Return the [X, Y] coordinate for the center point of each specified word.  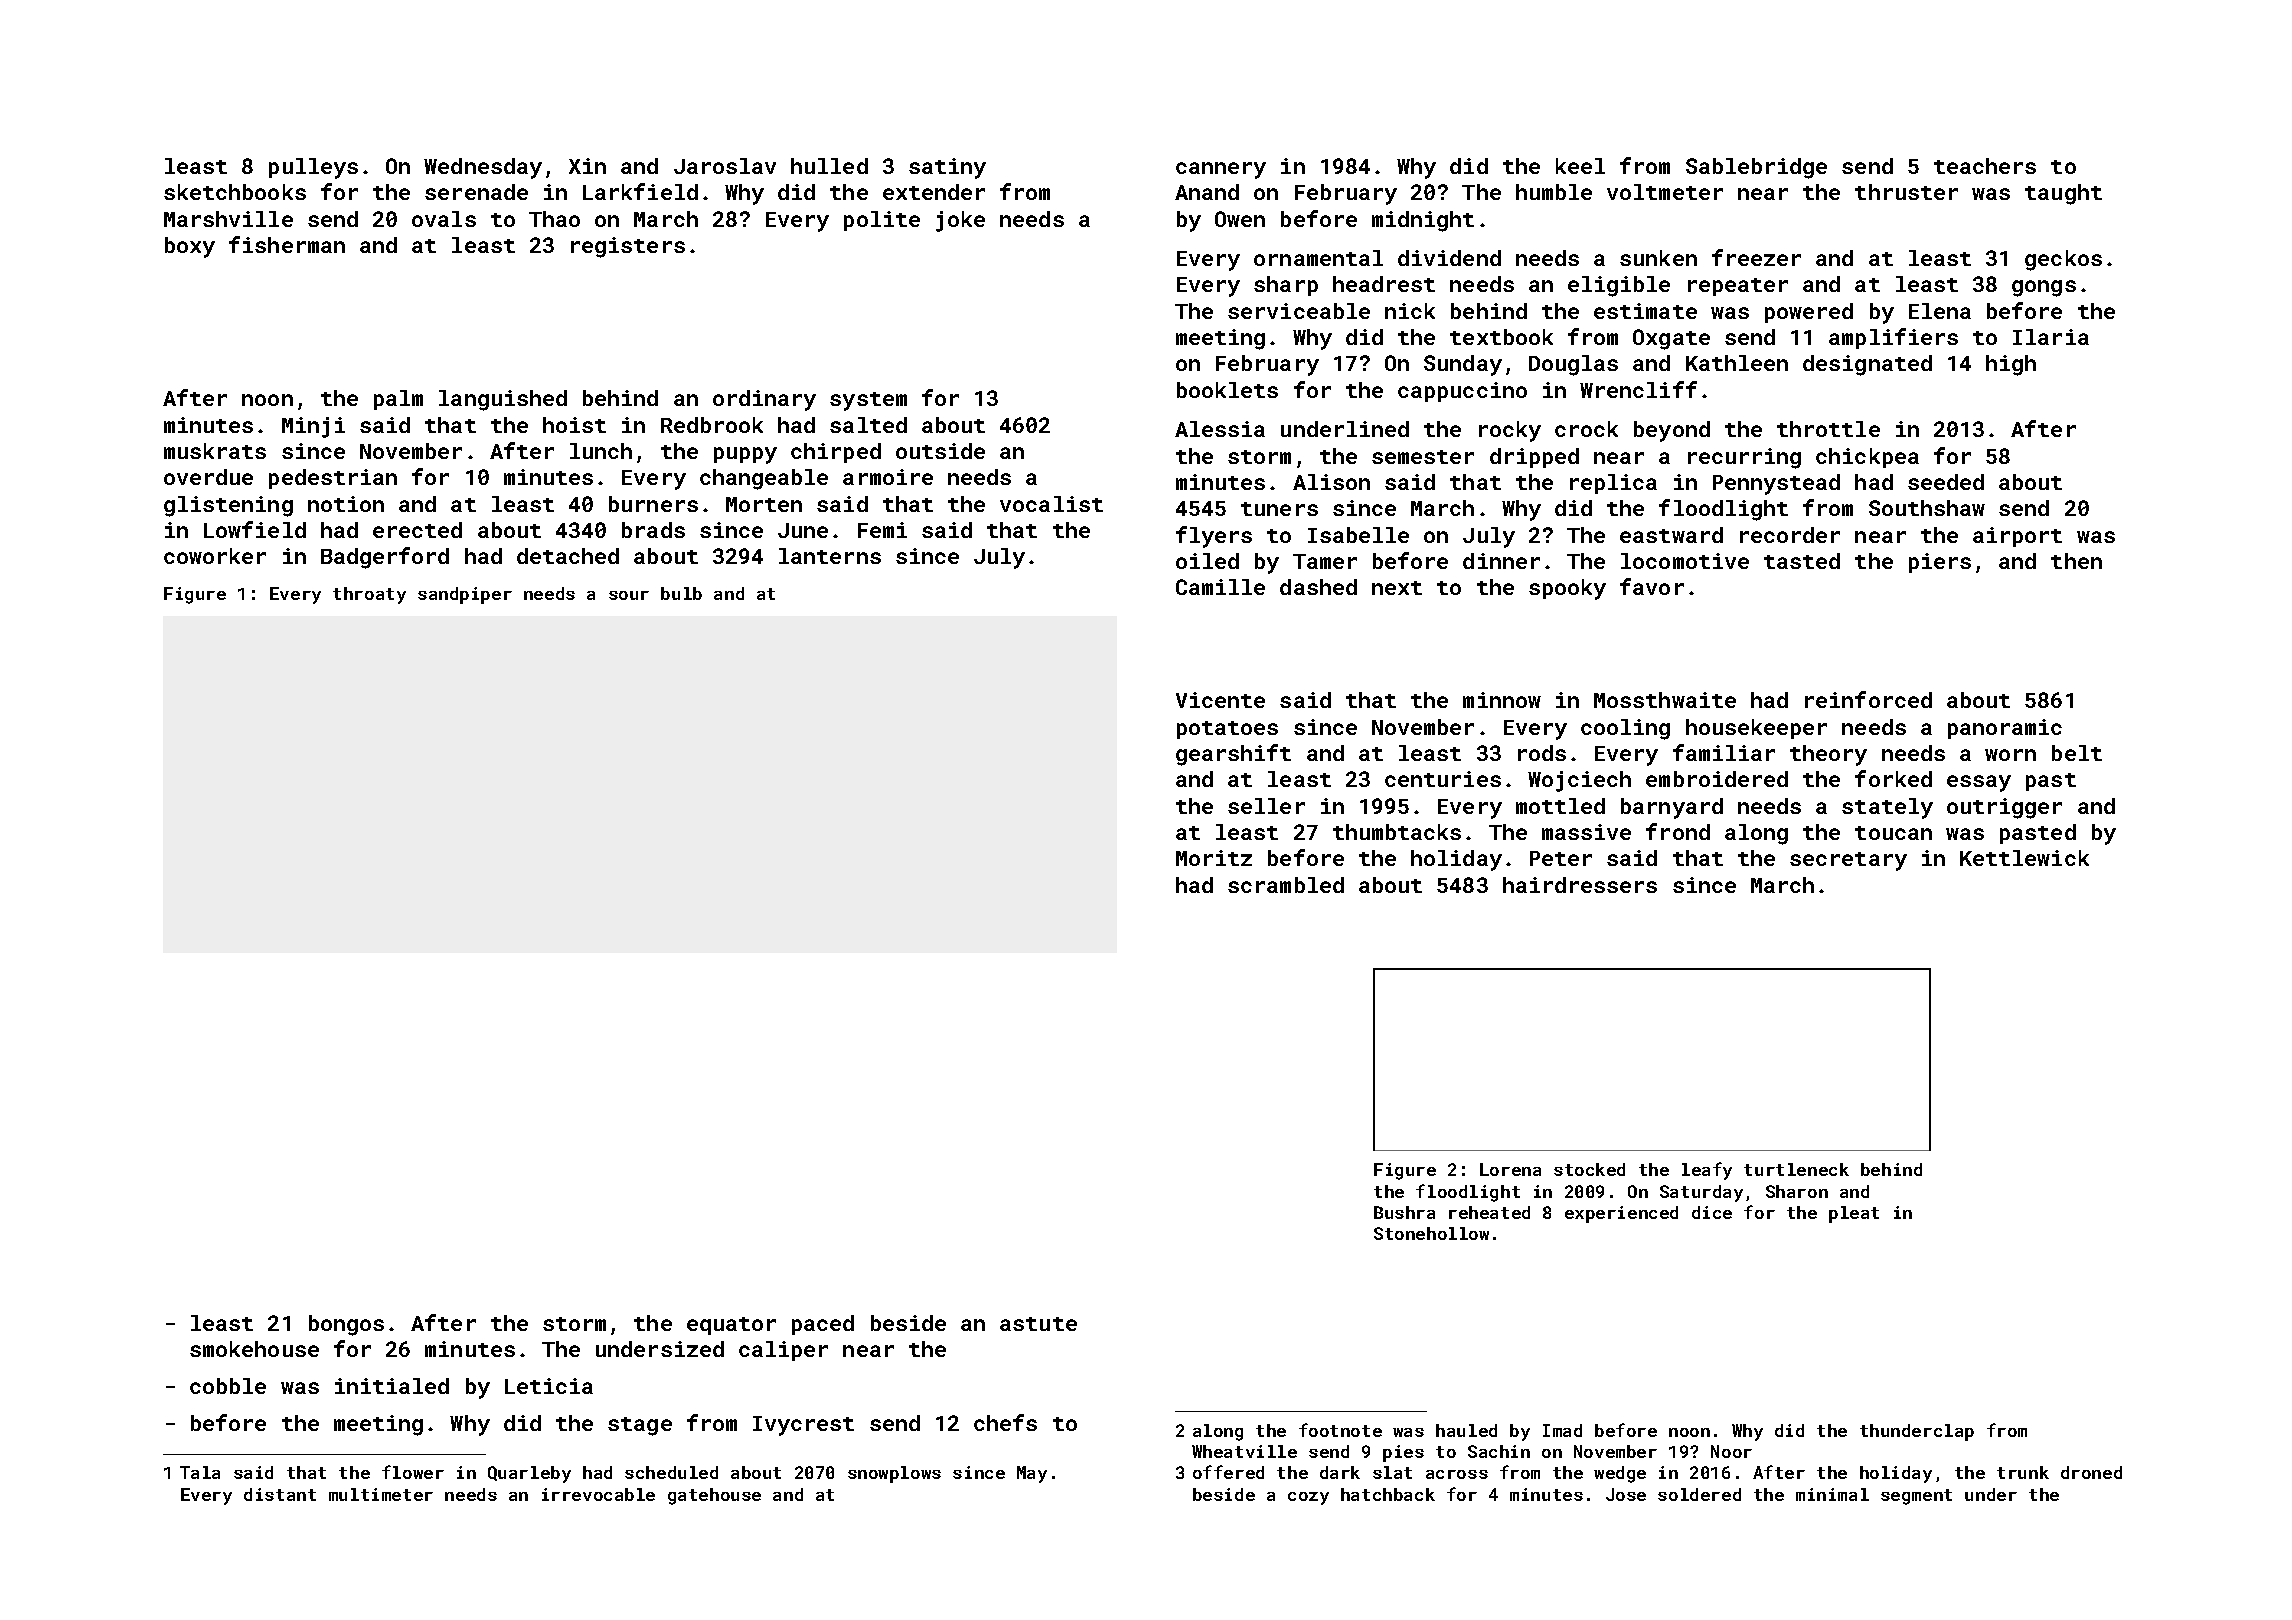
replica [1613, 484]
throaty [369, 595]
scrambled [1286, 885]
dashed [1318, 587]
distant [280, 1494]
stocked [1589, 1169]
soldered [1699, 1494]
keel [1580, 166]
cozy [1308, 1498]
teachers [1985, 166]
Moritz [1214, 858]
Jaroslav [725, 166]
